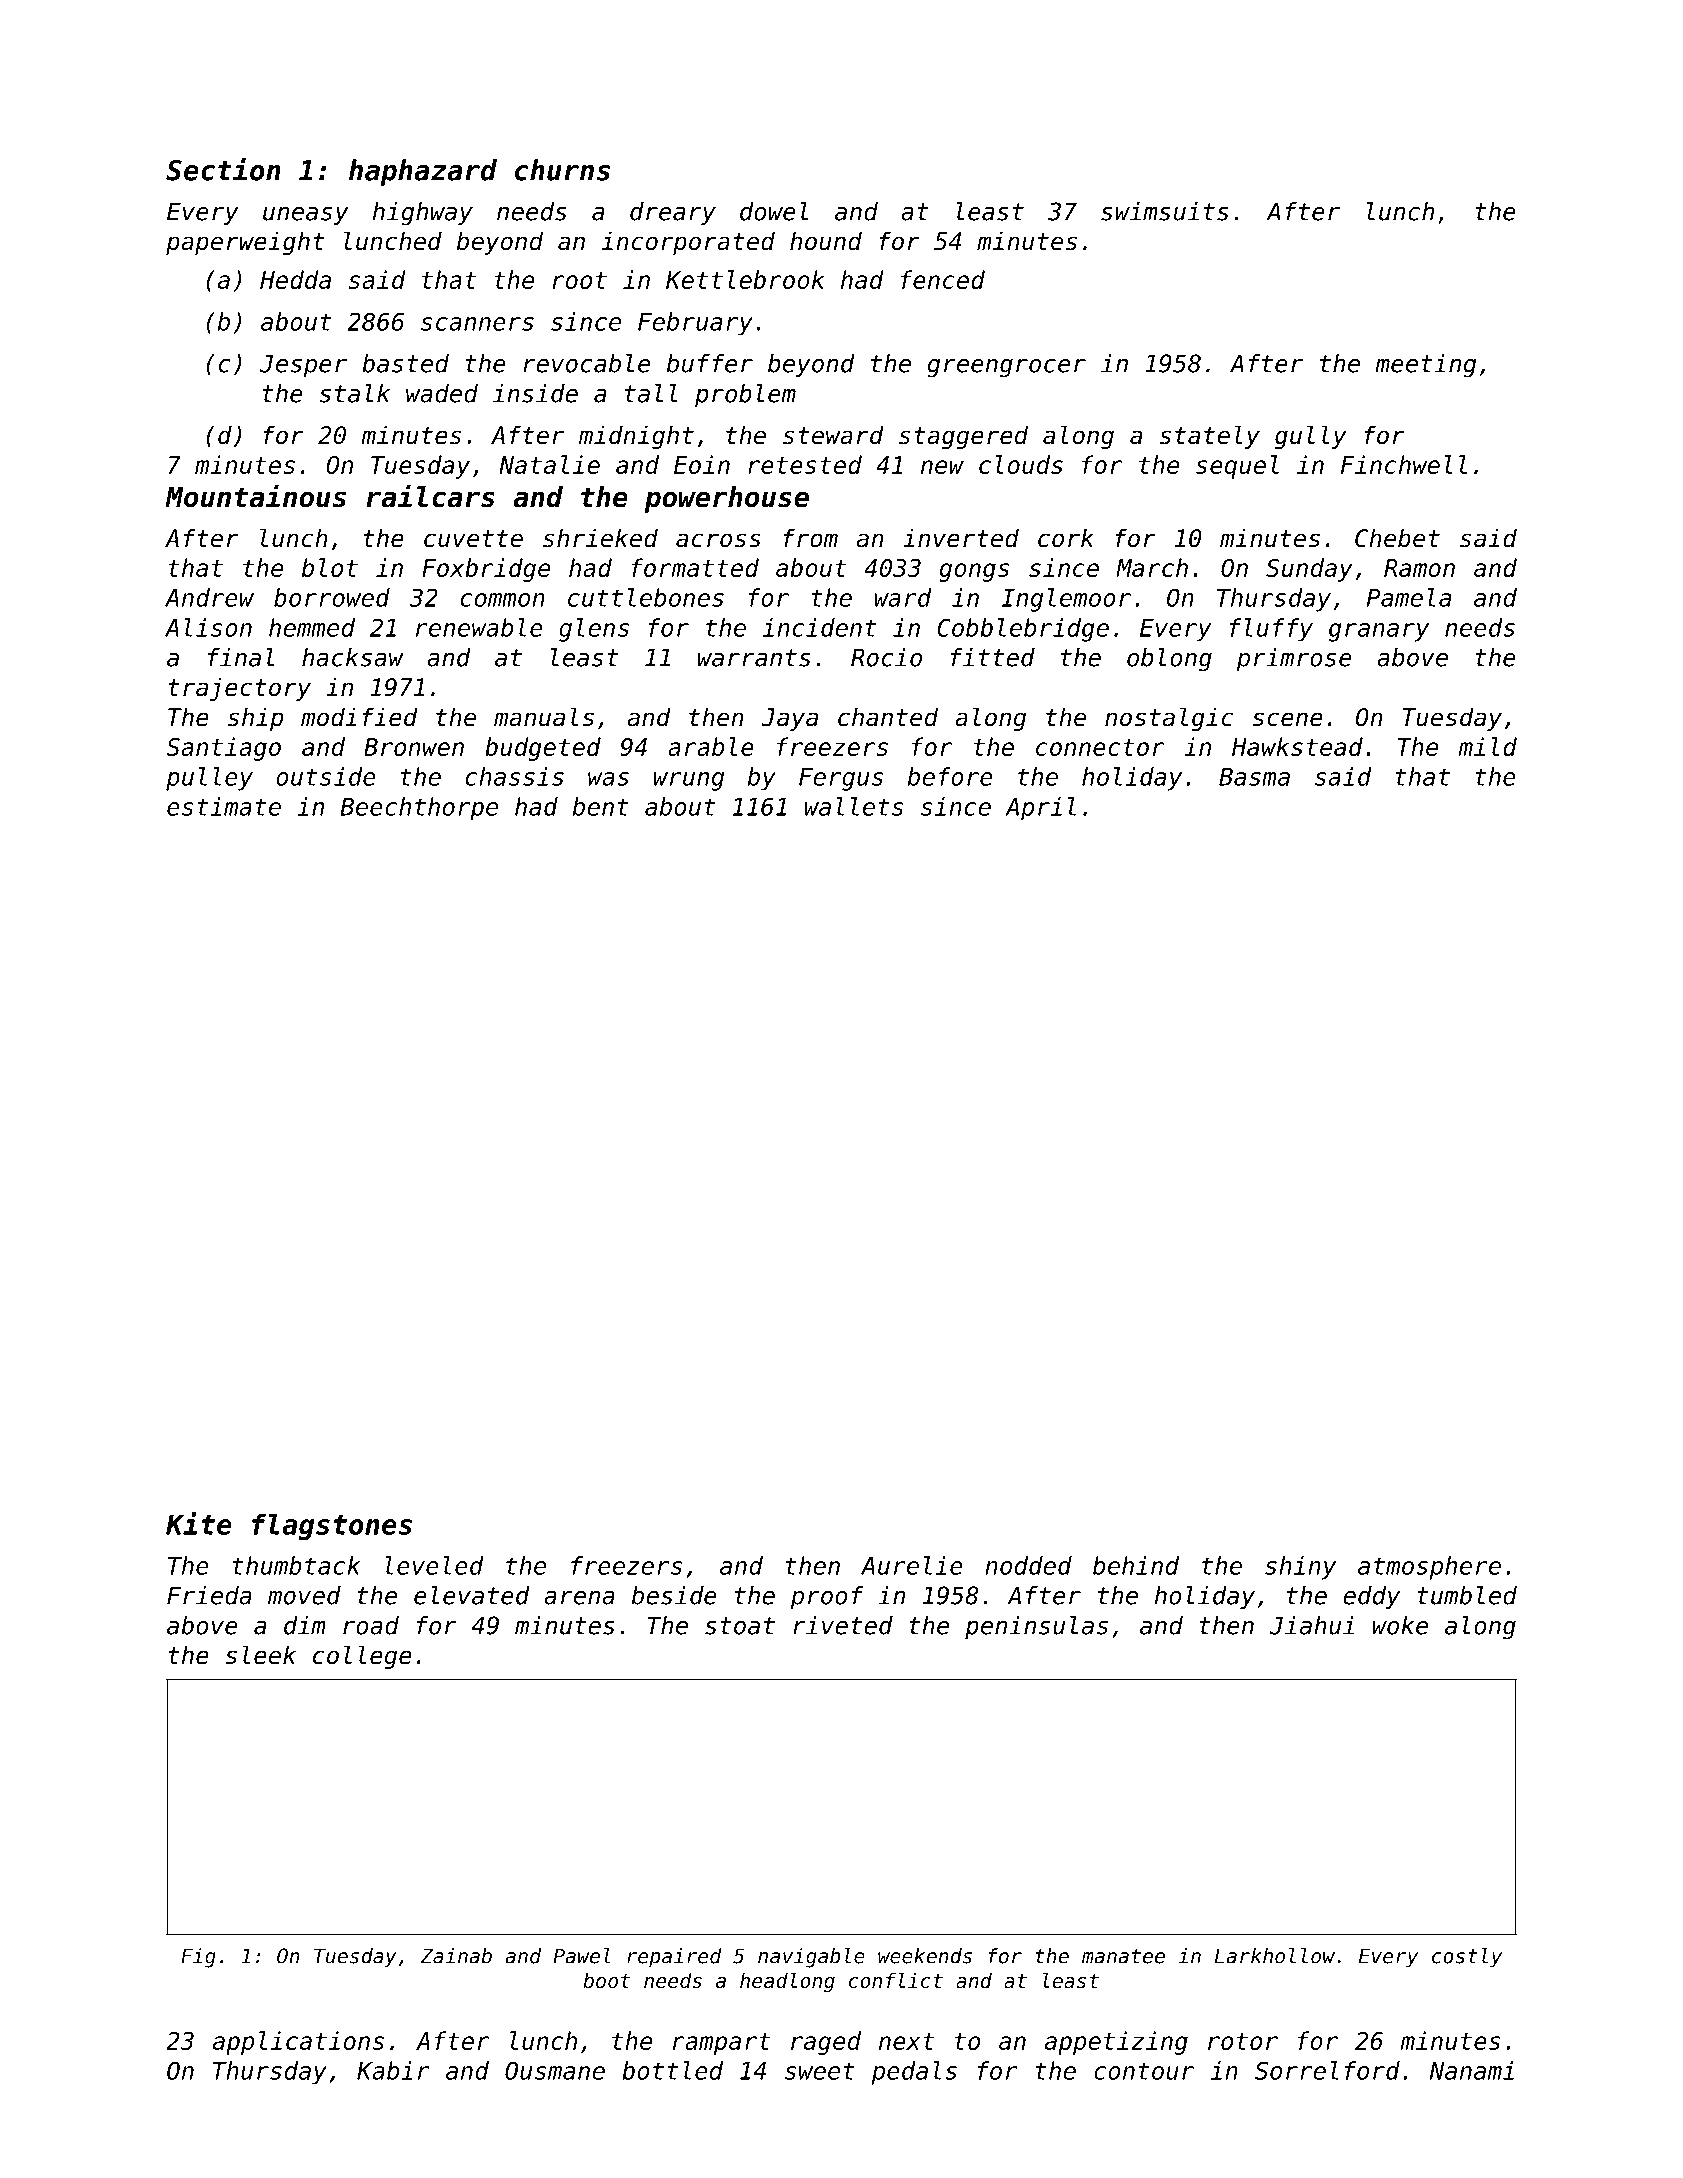 The width and height of the screenshot is (1683, 2178). What do you see at coordinates (740, 1626) in the screenshot?
I see `stoat` at bounding box center [740, 1626].
